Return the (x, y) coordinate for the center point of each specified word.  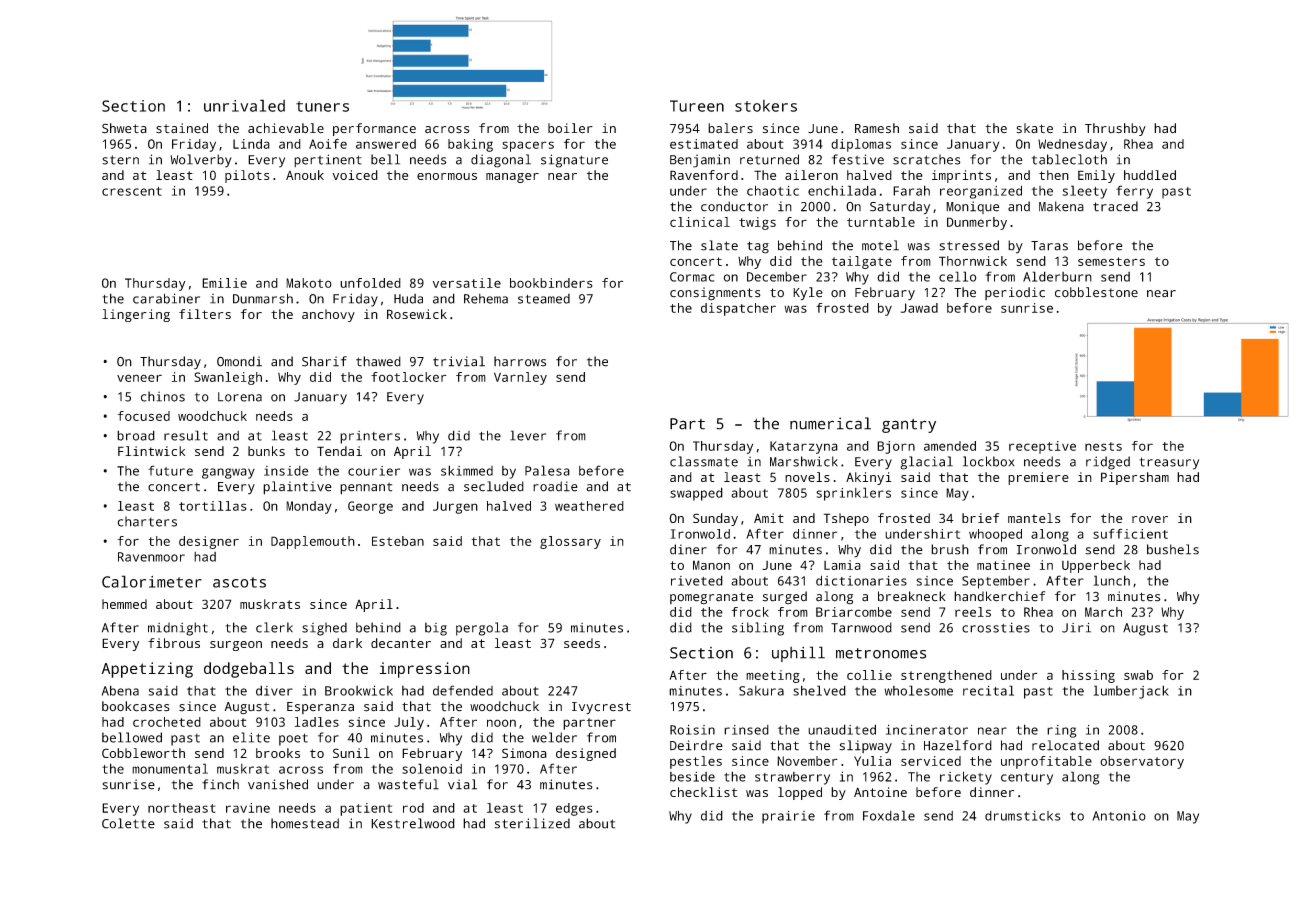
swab (1138, 675)
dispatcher (738, 309)
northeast (182, 808)
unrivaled (244, 105)
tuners (322, 106)
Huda (408, 299)
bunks (266, 451)
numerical (830, 423)
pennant (366, 488)
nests (1103, 446)
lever (528, 435)
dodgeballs (249, 670)
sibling (758, 629)
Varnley (520, 378)
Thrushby (1115, 129)
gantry (909, 426)
